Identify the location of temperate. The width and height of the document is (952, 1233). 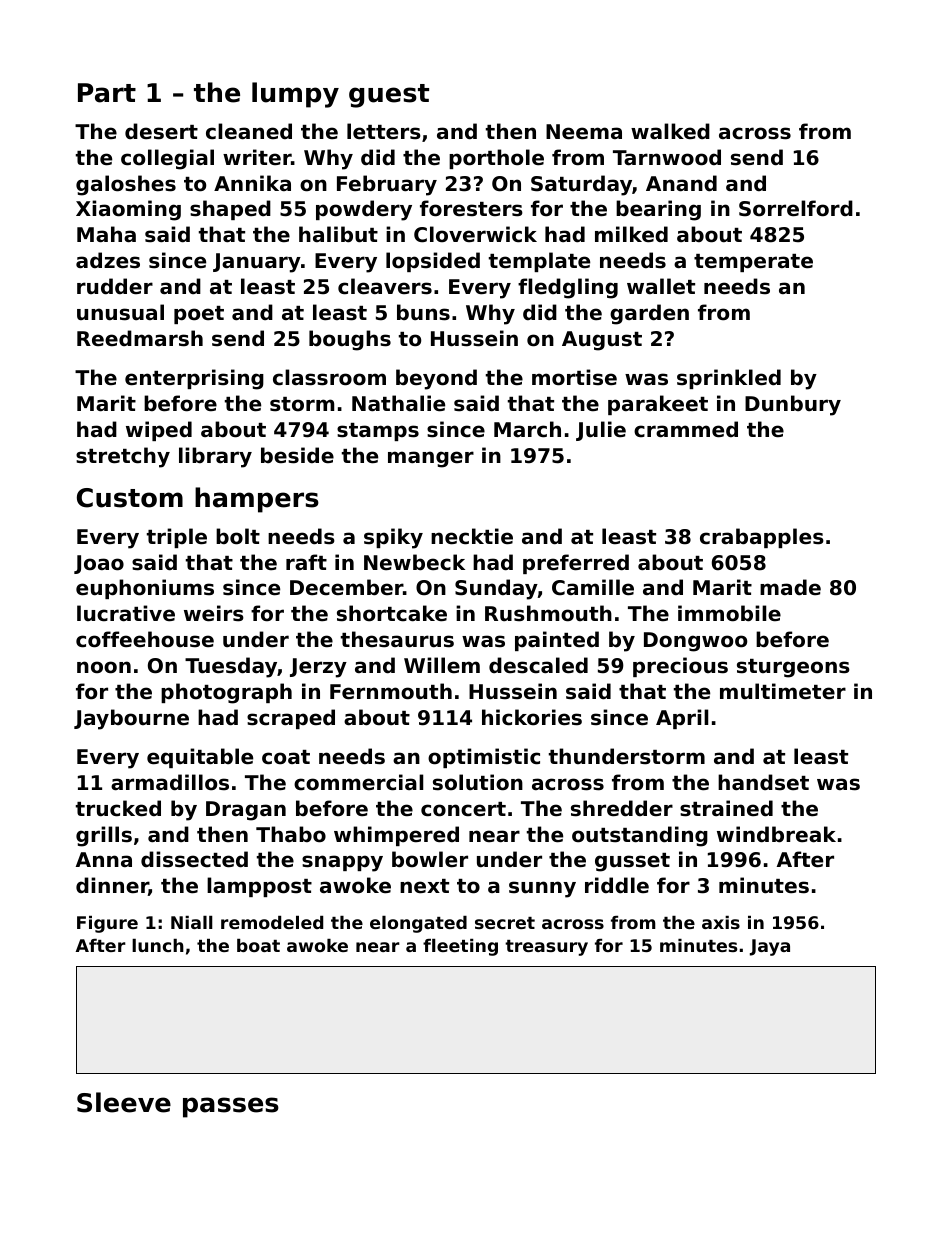
(753, 263).
